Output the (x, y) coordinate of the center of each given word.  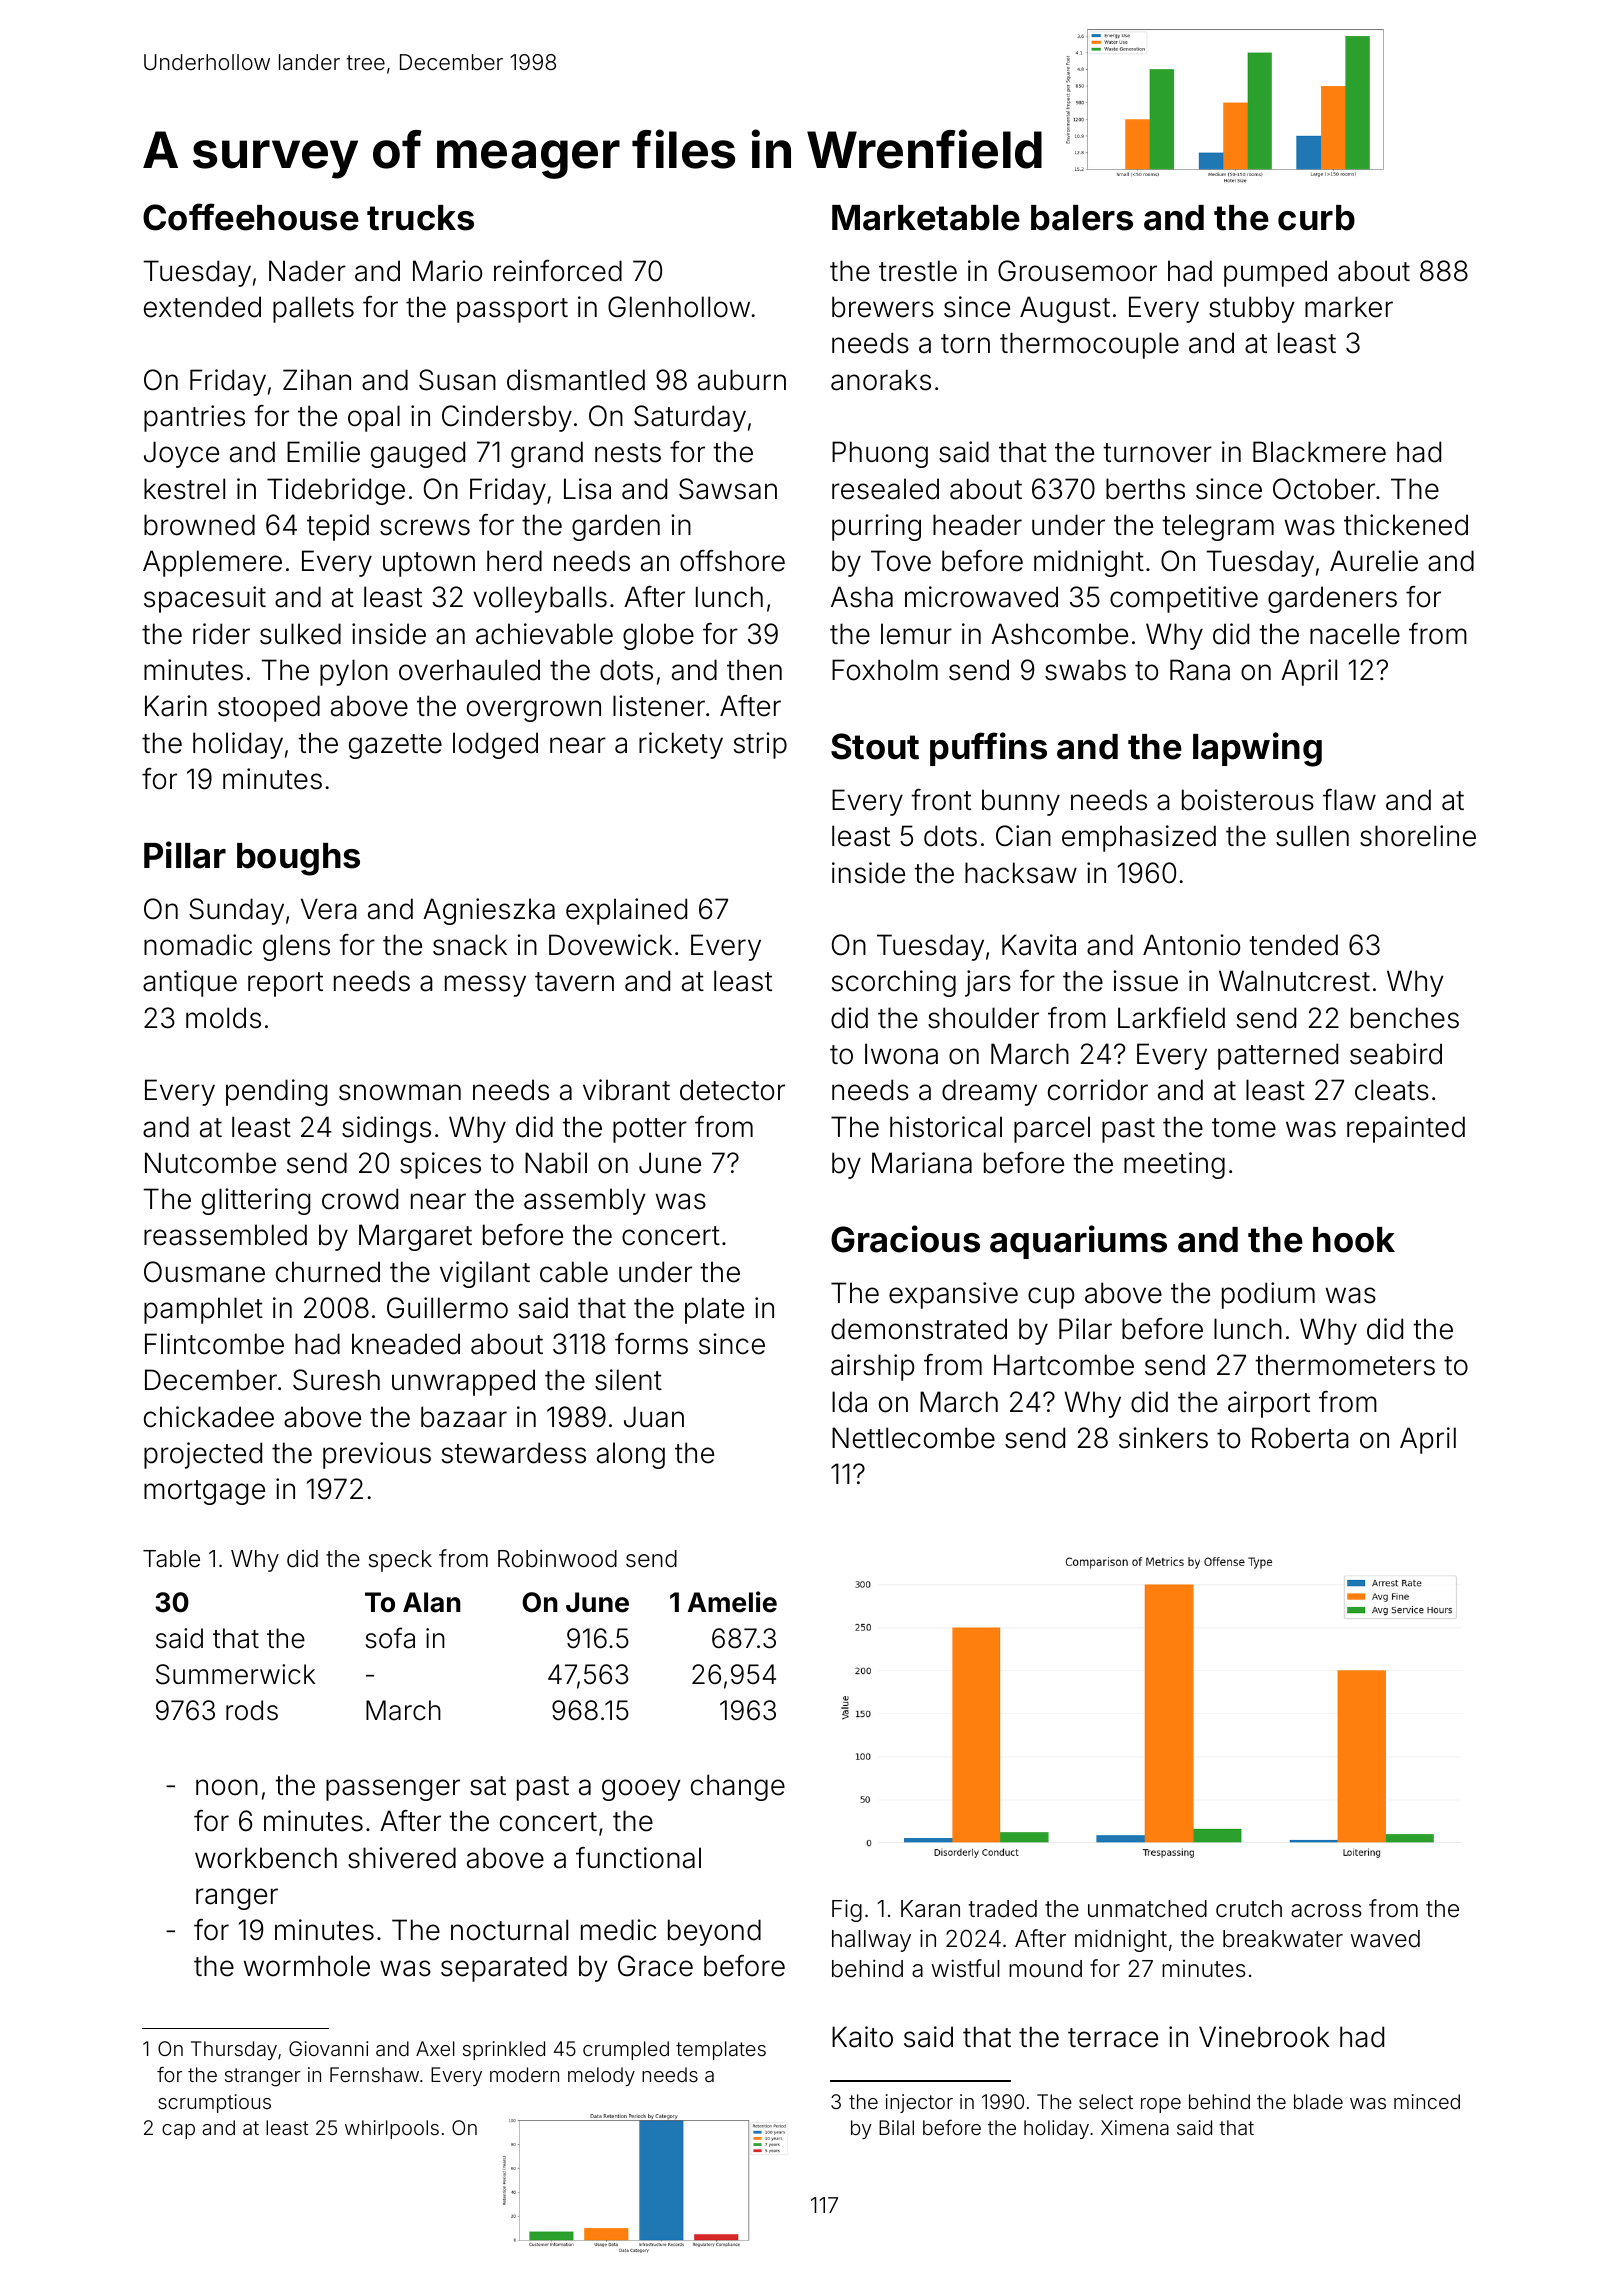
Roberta (1300, 1438)
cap (178, 2131)
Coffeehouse (251, 217)
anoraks (881, 380)
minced (1427, 2101)
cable (574, 1272)
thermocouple (1089, 345)
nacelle (1355, 634)
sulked (300, 634)
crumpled (626, 2050)
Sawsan (728, 489)
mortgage (204, 1492)
